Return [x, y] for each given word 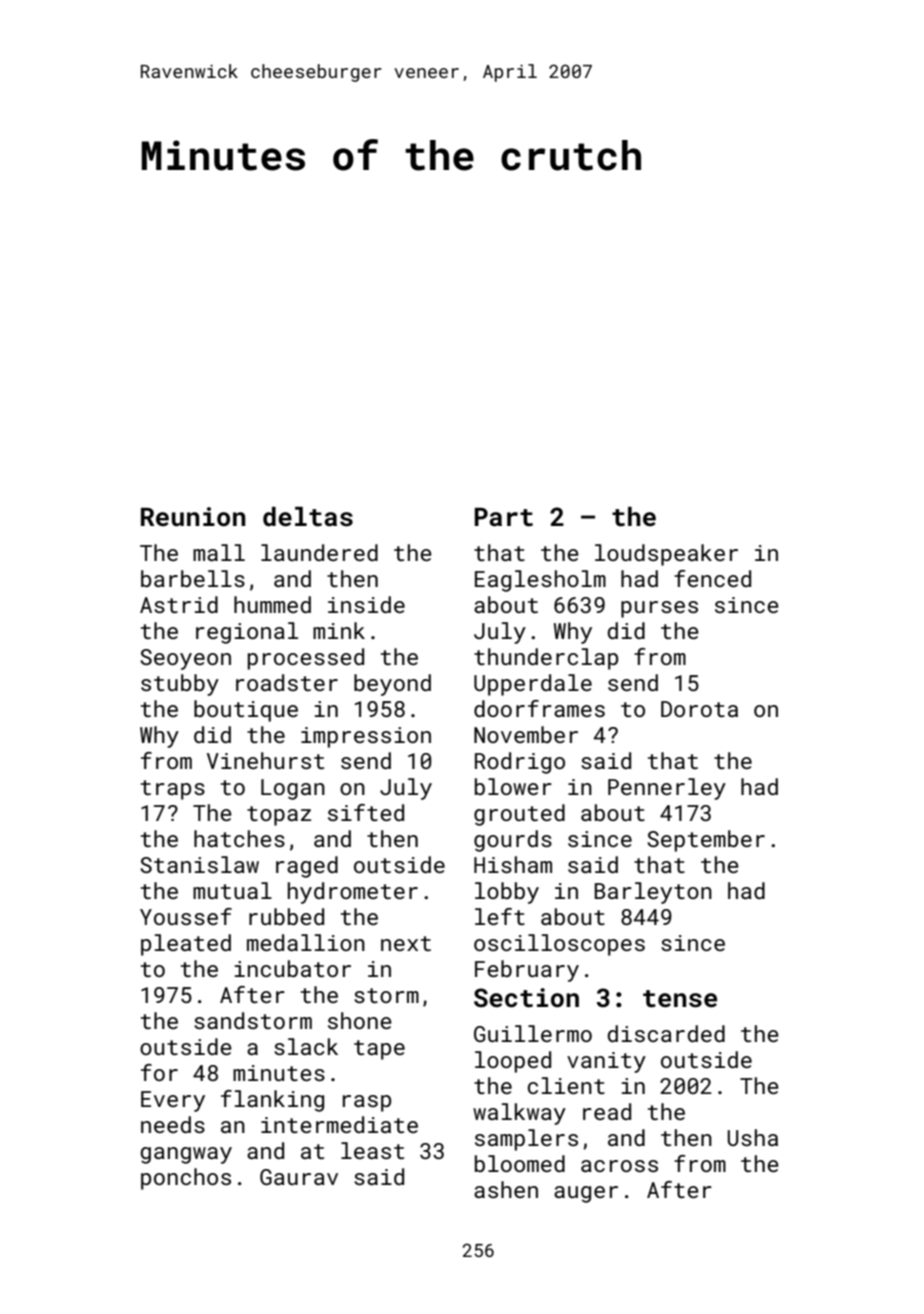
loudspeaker [666, 555]
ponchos [186, 1179]
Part [504, 517]
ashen [506, 1189]
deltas [308, 517]
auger [586, 1194]
